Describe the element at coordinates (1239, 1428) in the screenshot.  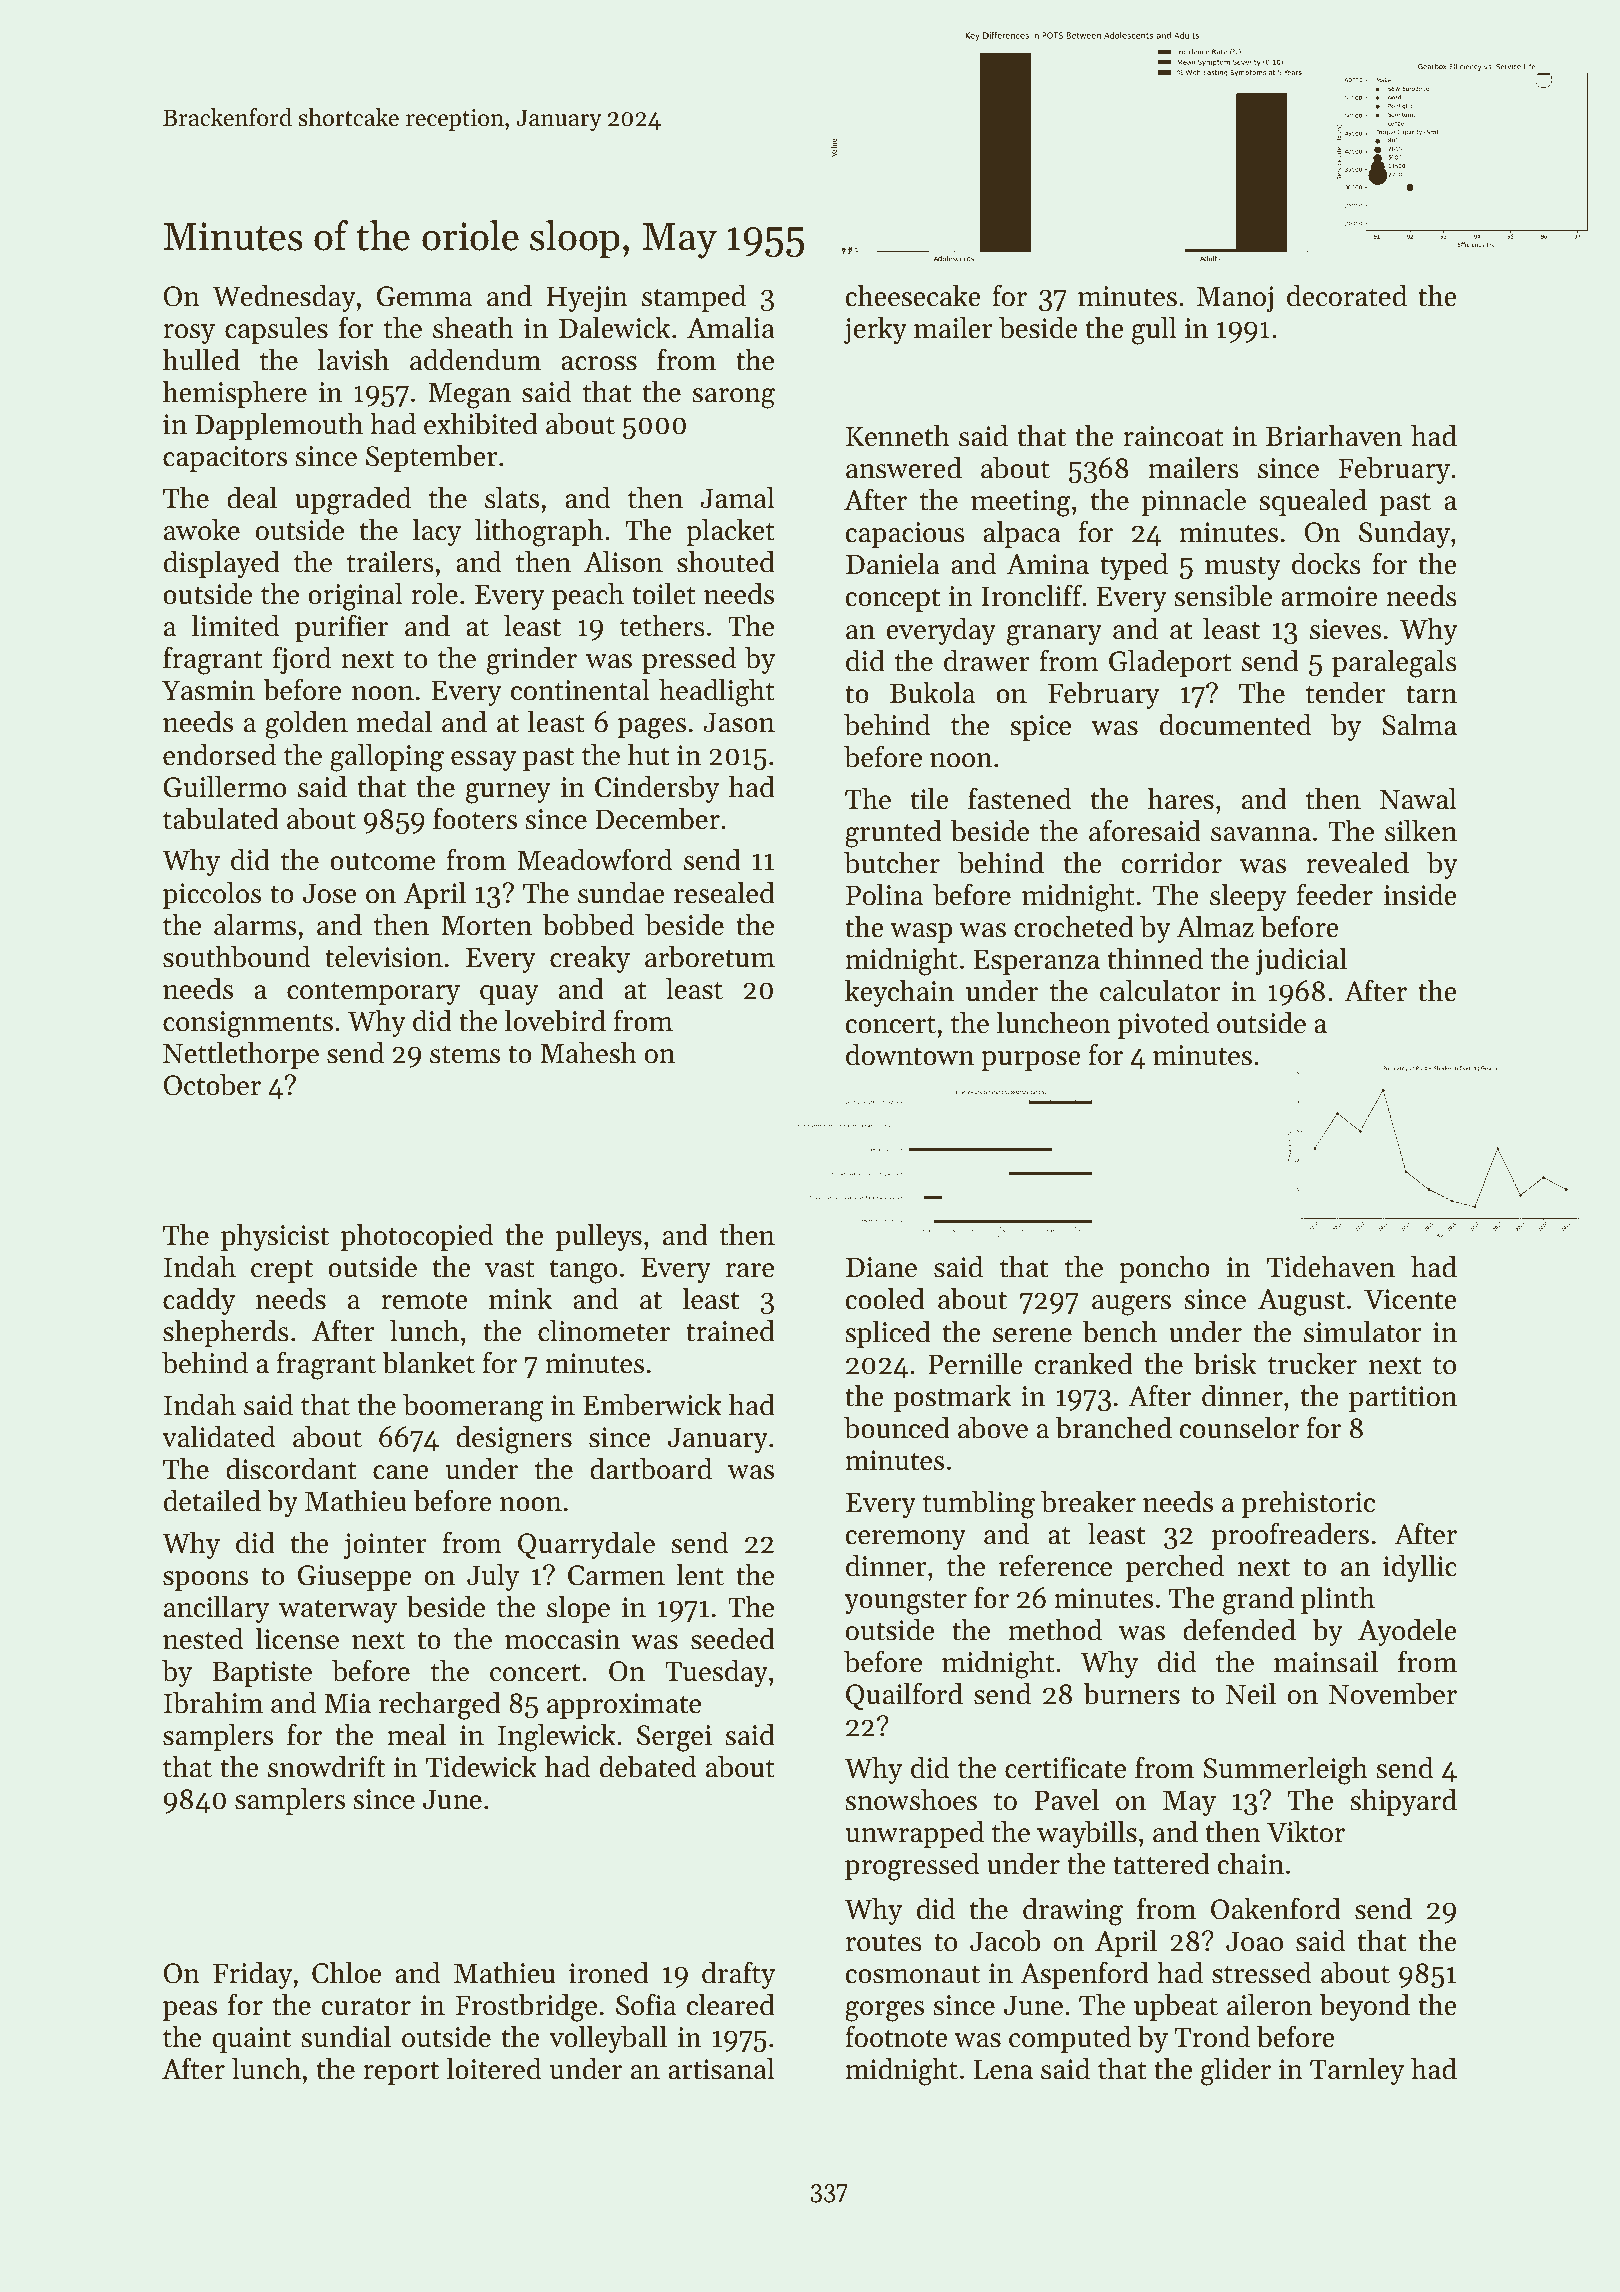
I see `counselor` at that location.
